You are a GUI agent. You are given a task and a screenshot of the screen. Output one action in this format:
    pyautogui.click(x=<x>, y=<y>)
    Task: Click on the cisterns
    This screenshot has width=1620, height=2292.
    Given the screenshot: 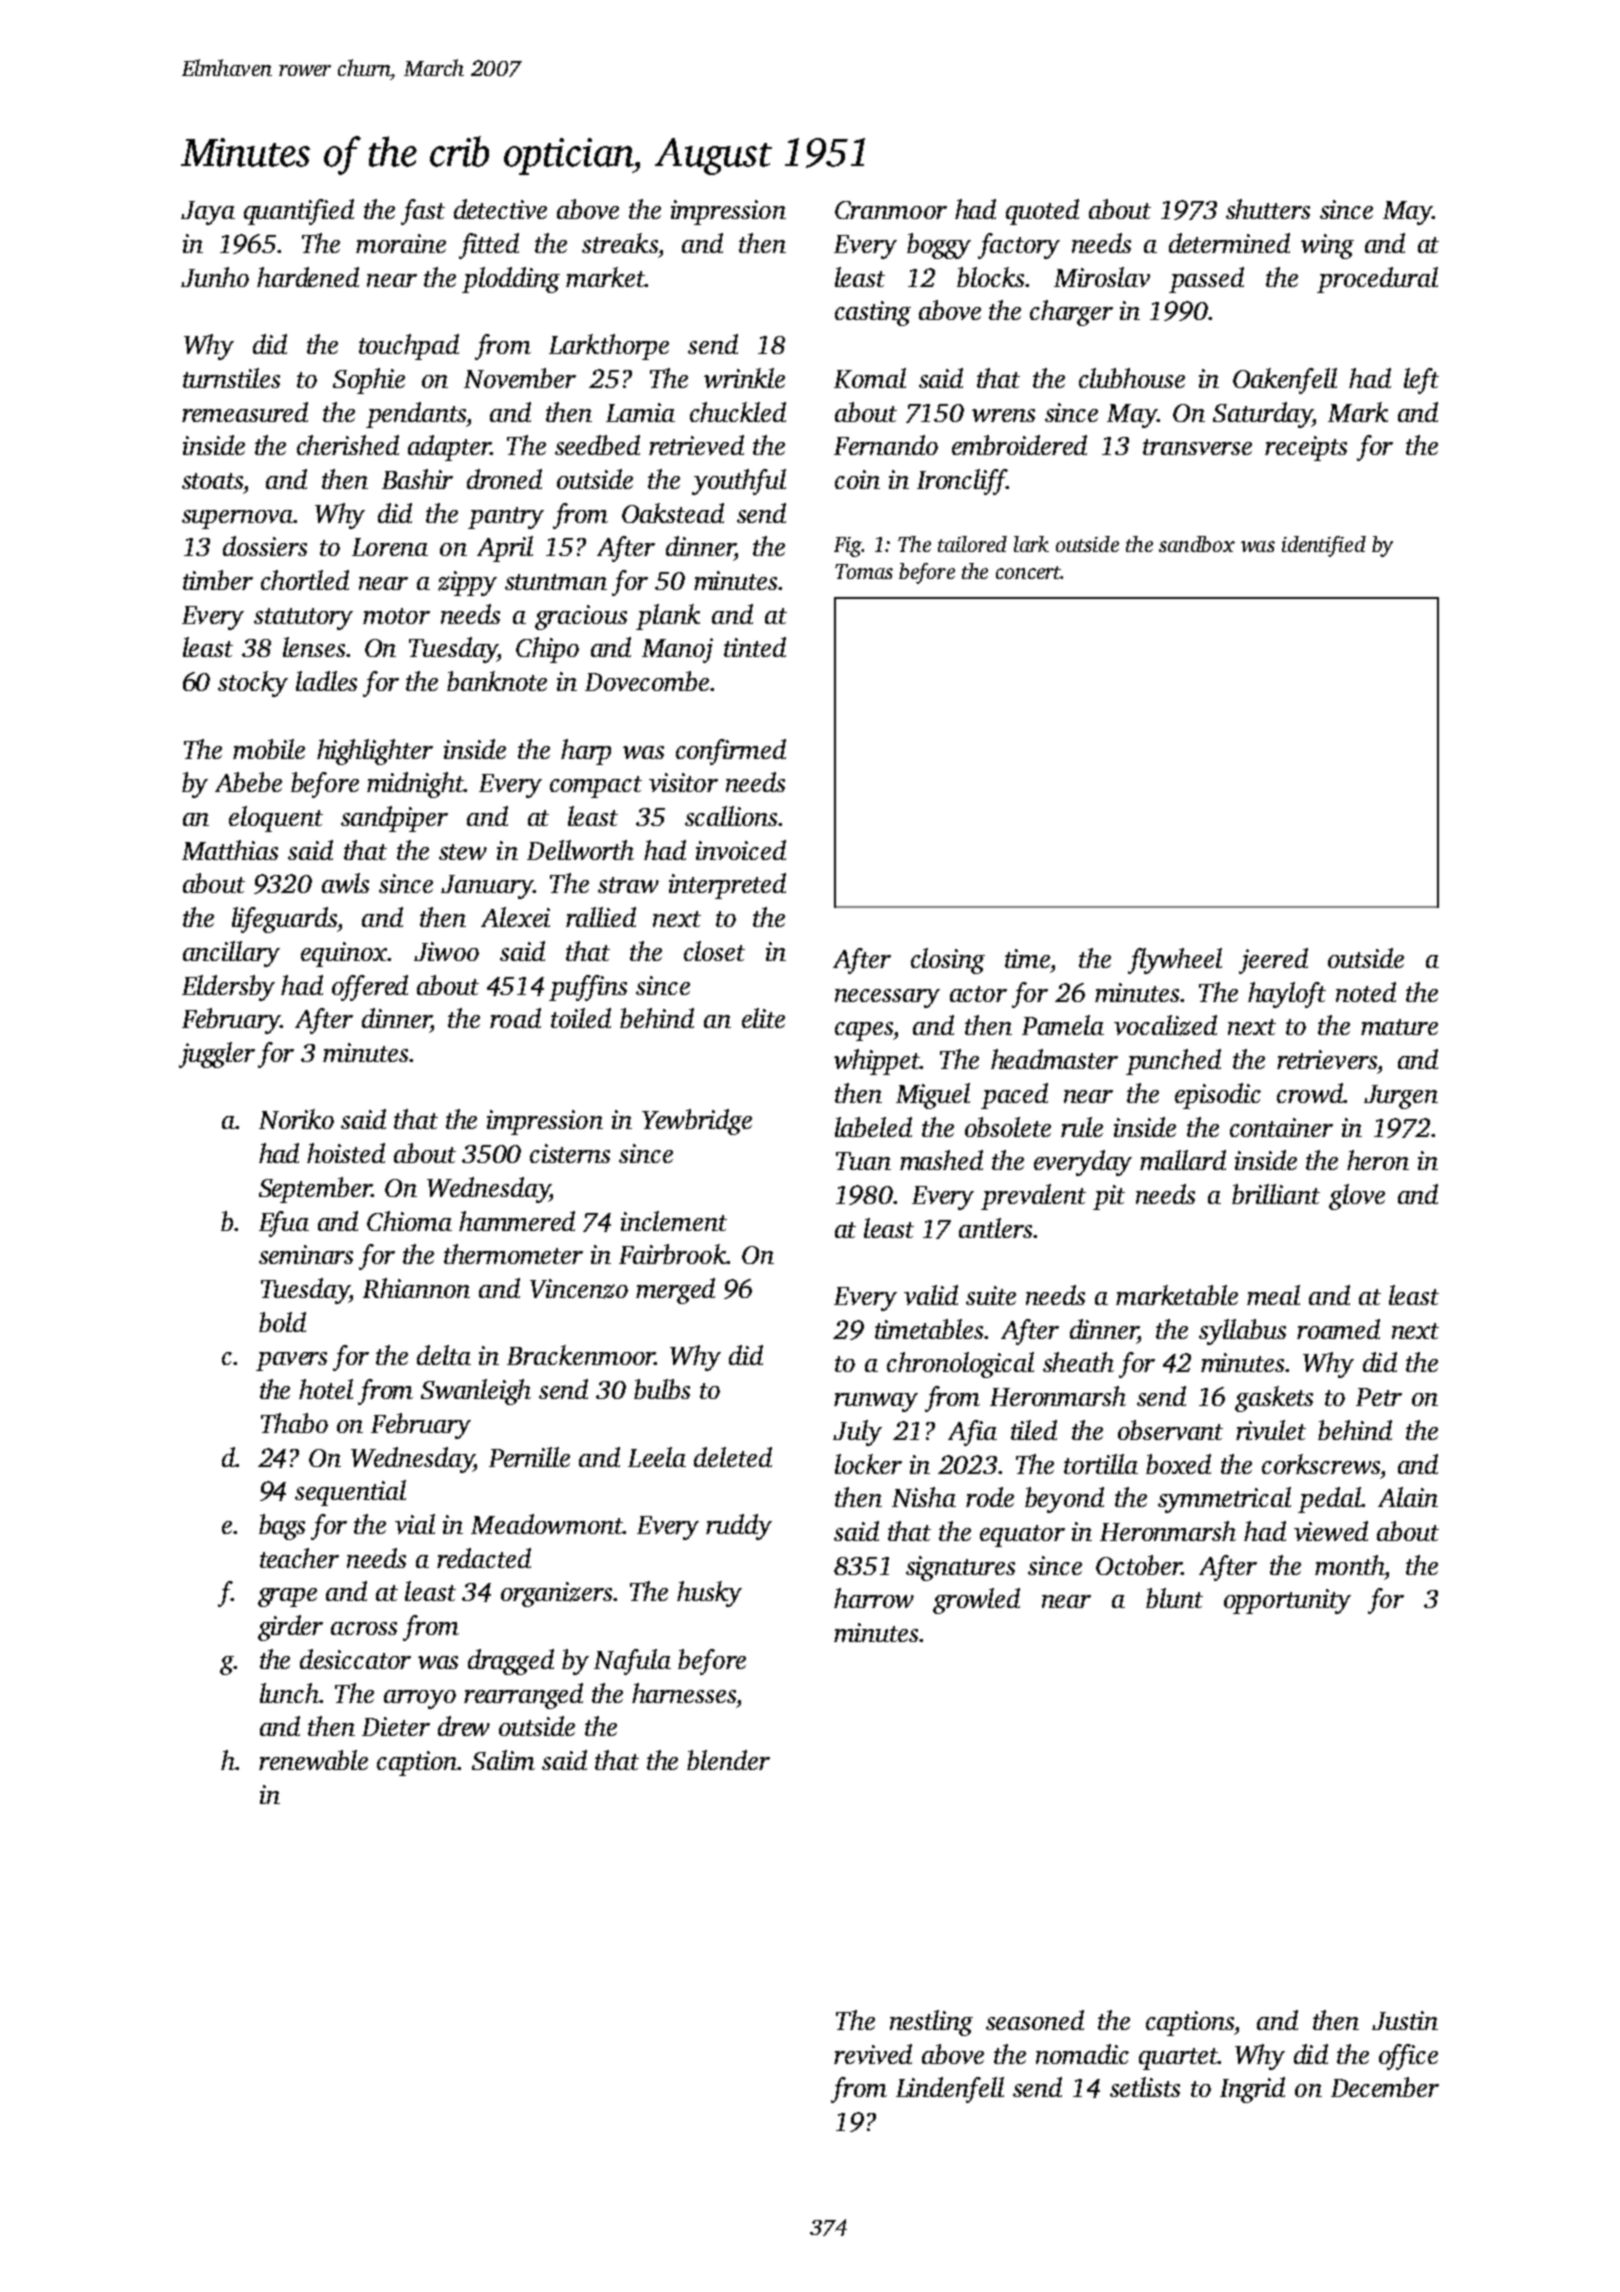 What is the action you would take?
    pyautogui.click(x=570, y=1153)
